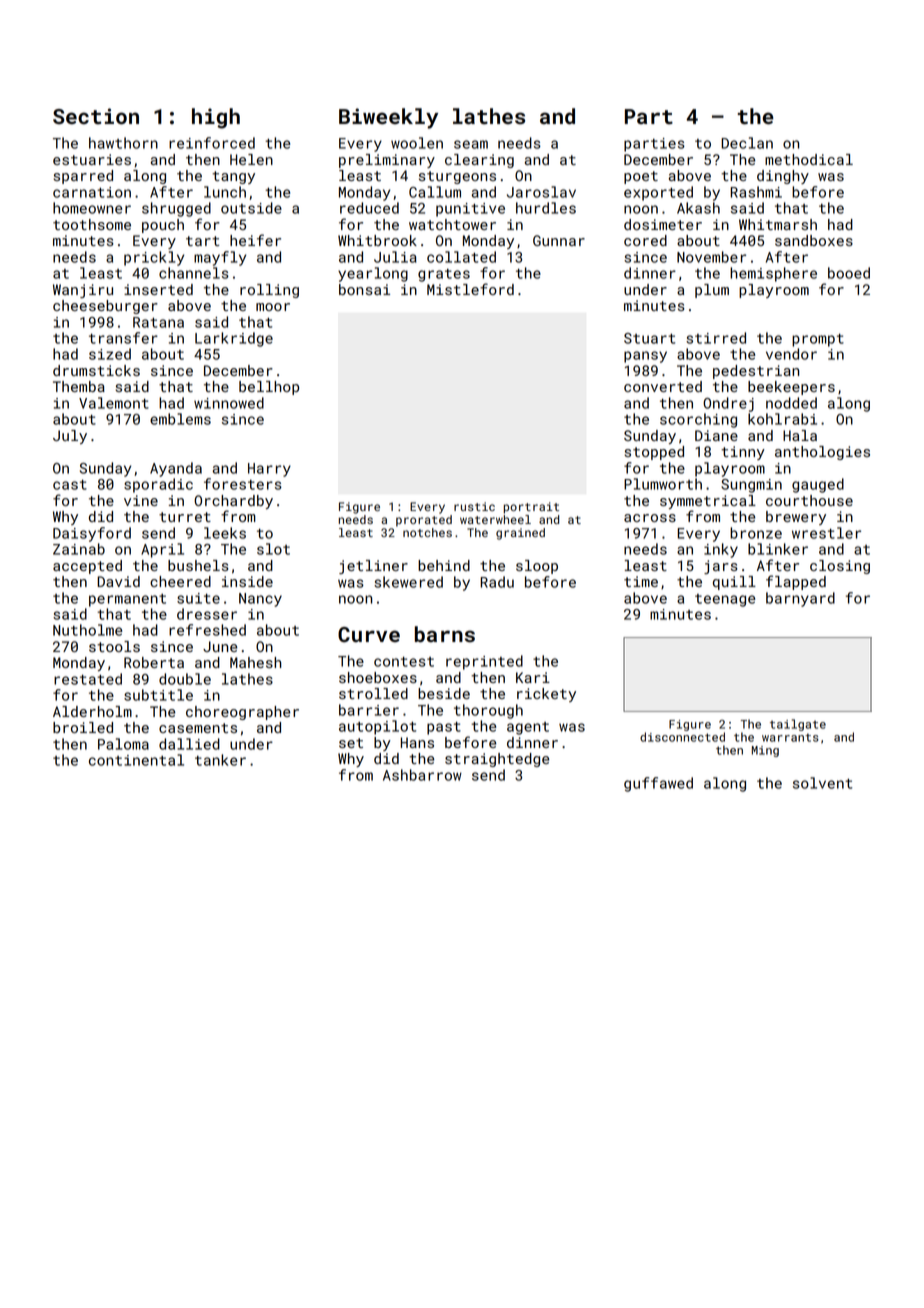 The width and height of the page is (924, 1308). I want to click on Alderholm, so click(92, 711).
